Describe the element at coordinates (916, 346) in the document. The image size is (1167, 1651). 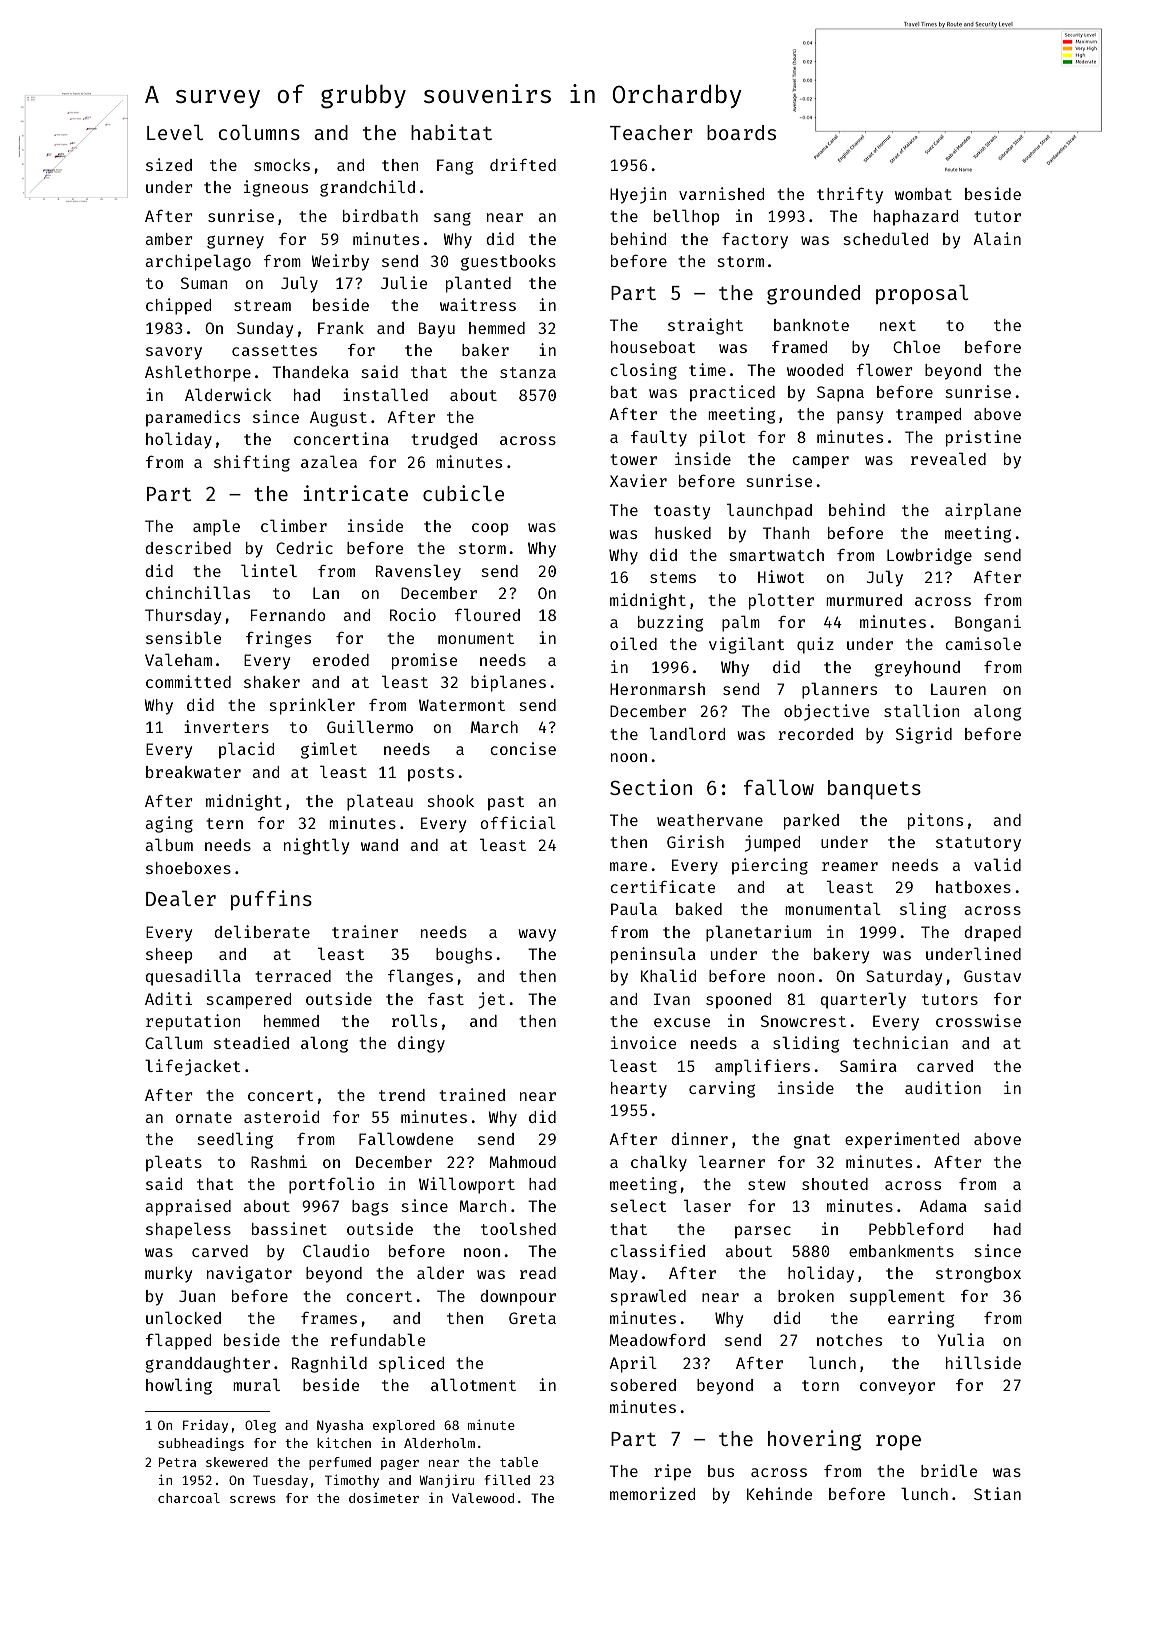
I see `Chloe` at that location.
